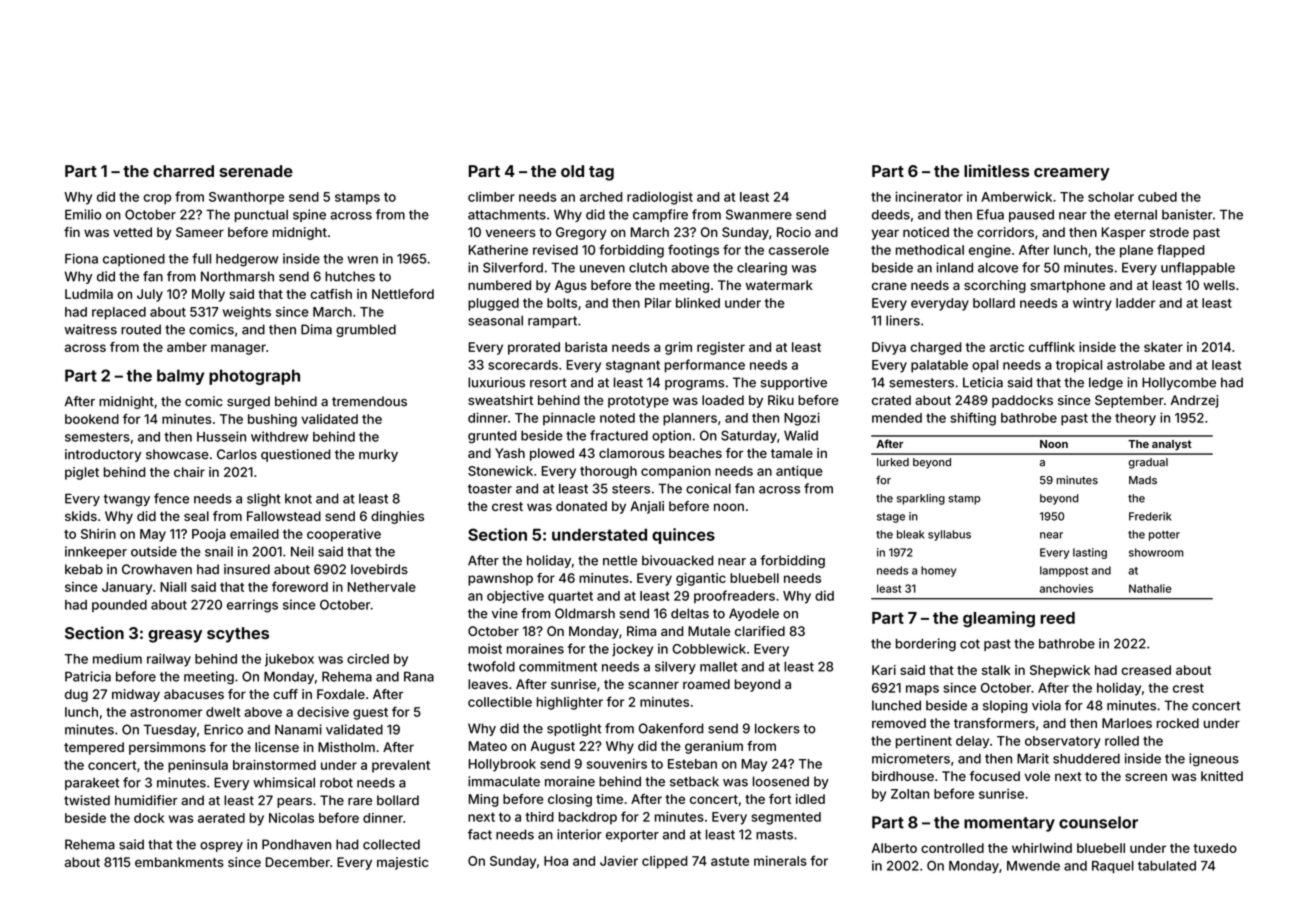 This document has width=1308, height=924. What do you see at coordinates (254, 377) in the document?
I see `photograph` at bounding box center [254, 377].
